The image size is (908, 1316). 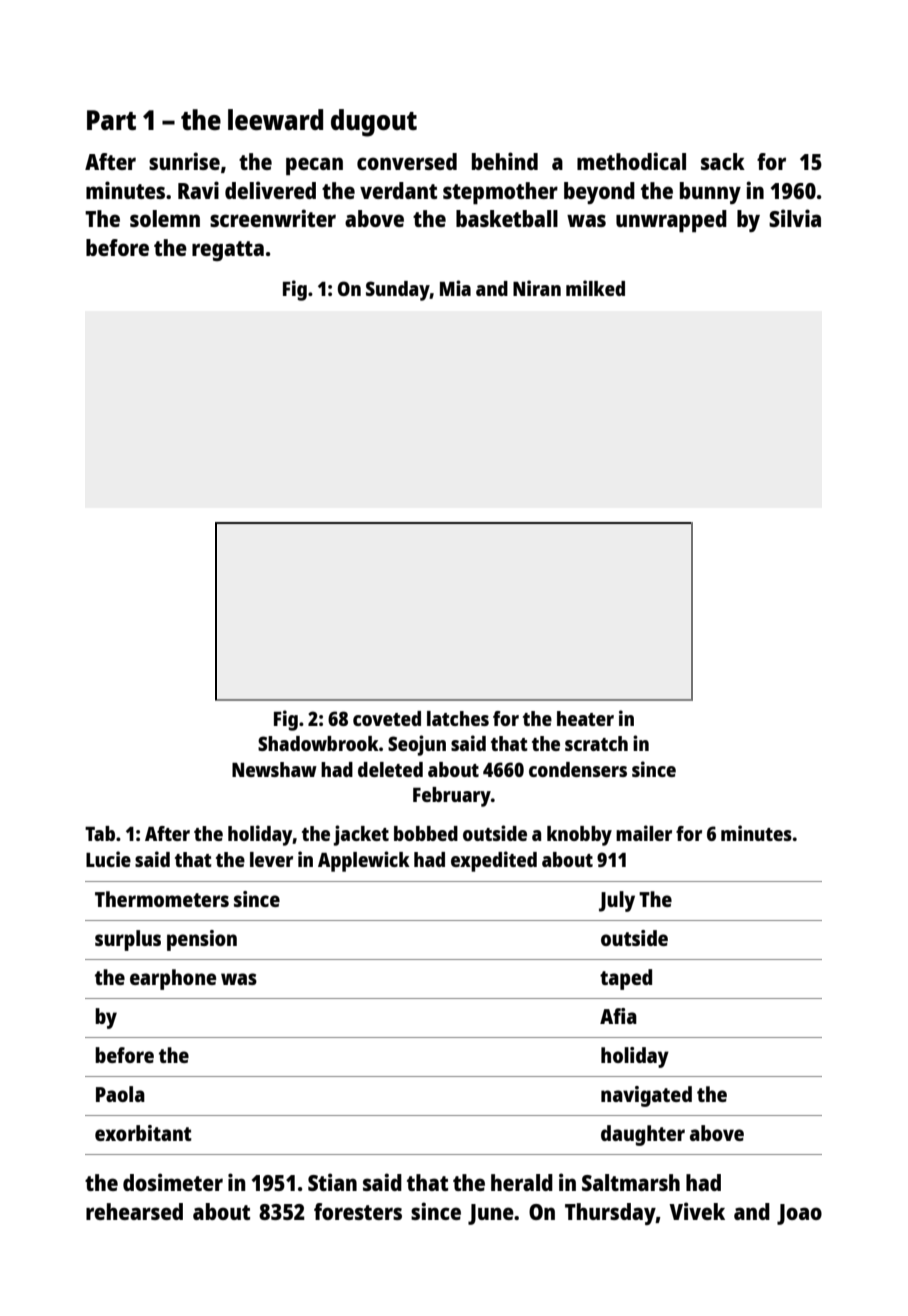 What do you see at coordinates (507, 218) in the screenshot?
I see `basketball` at bounding box center [507, 218].
